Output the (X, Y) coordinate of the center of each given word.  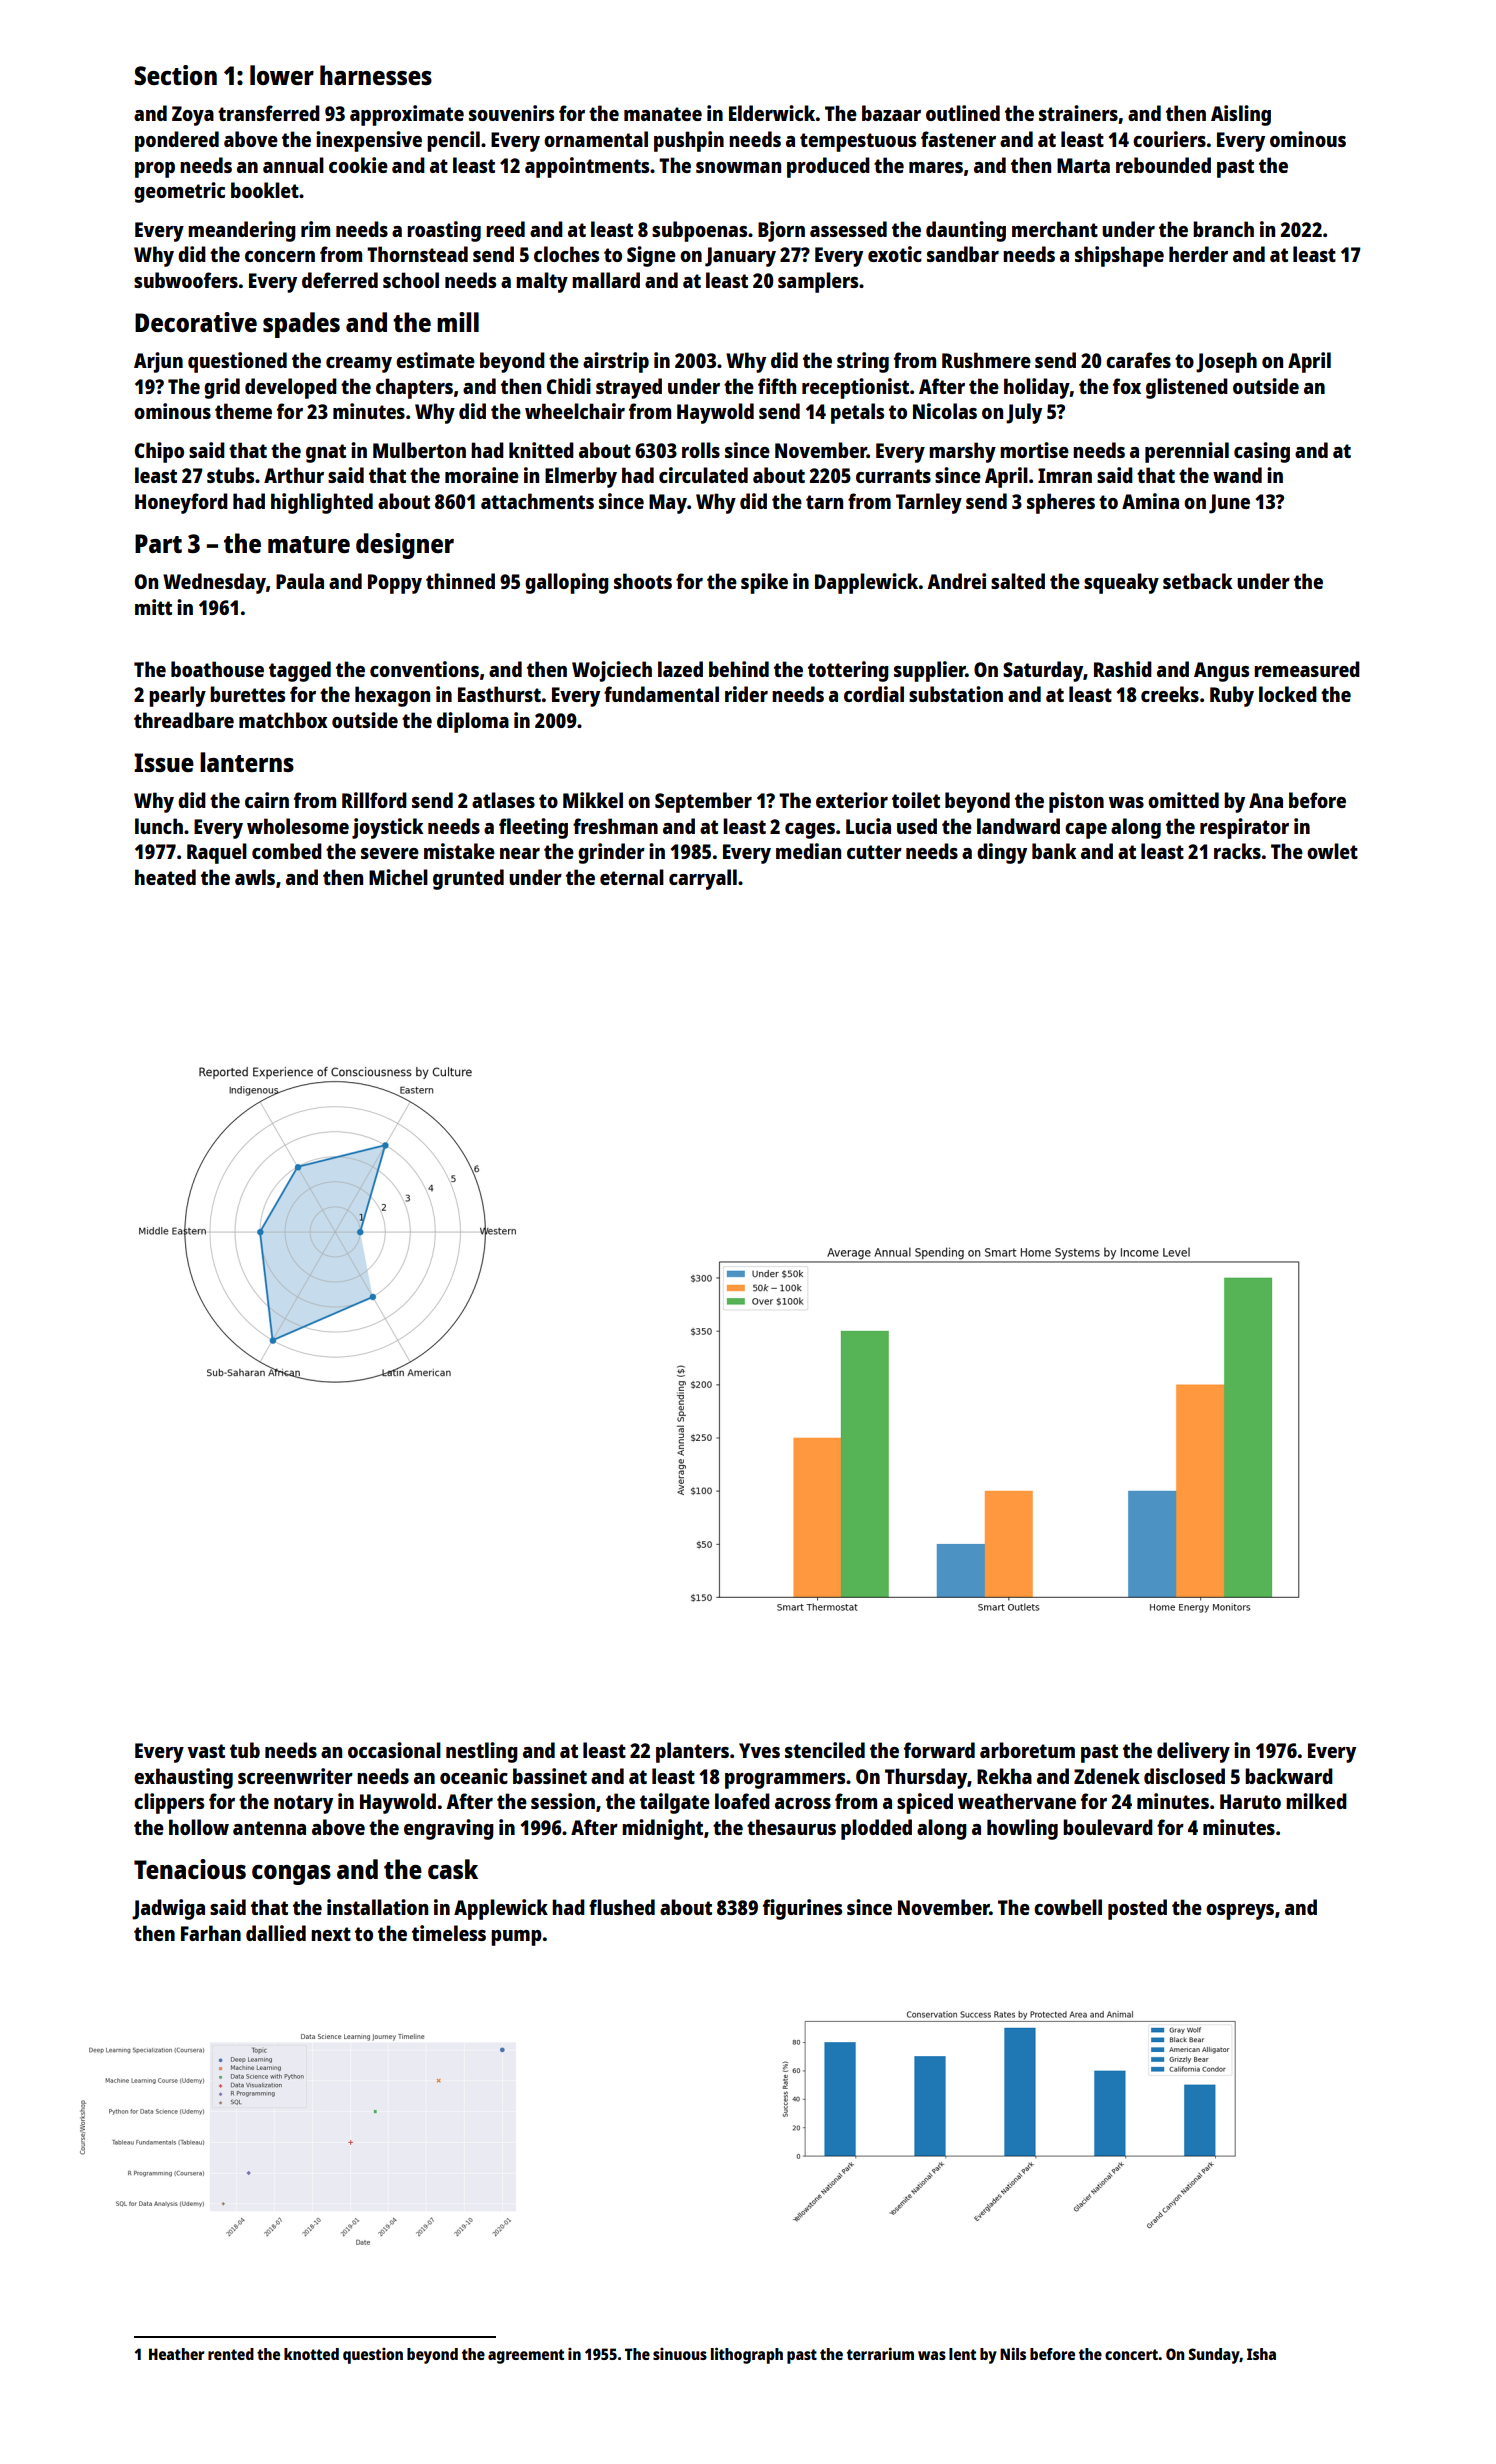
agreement (526, 2356)
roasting (444, 231)
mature (309, 544)
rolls (701, 450)
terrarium (880, 2353)
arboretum (1027, 1750)
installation (377, 1907)
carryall (703, 879)
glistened (1187, 388)
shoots (643, 581)
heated (165, 877)
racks (1237, 851)
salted (1018, 581)
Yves (759, 1750)
